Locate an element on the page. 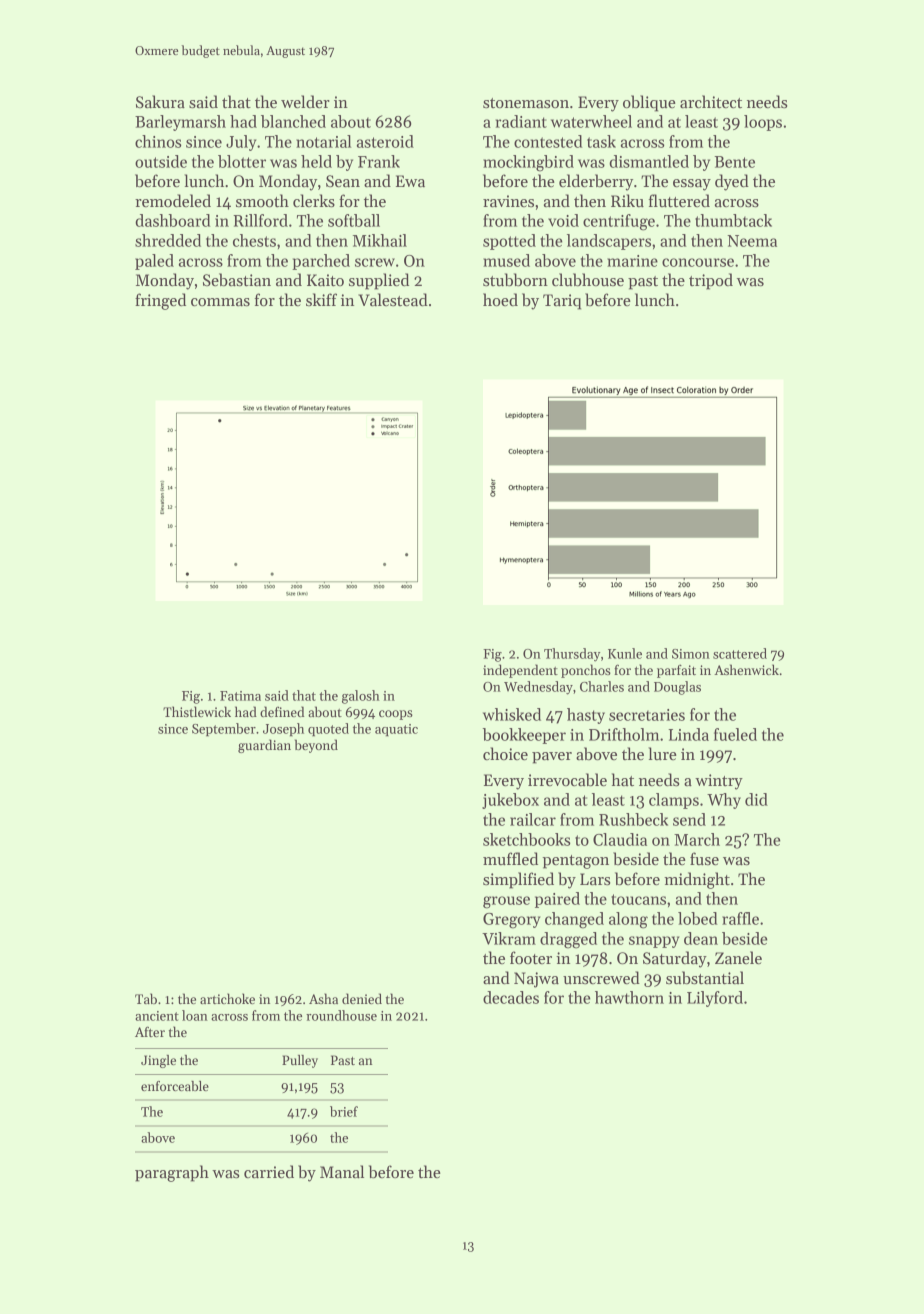 The height and width of the document is (1314, 924). decades is located at coordinates (511, 997).
